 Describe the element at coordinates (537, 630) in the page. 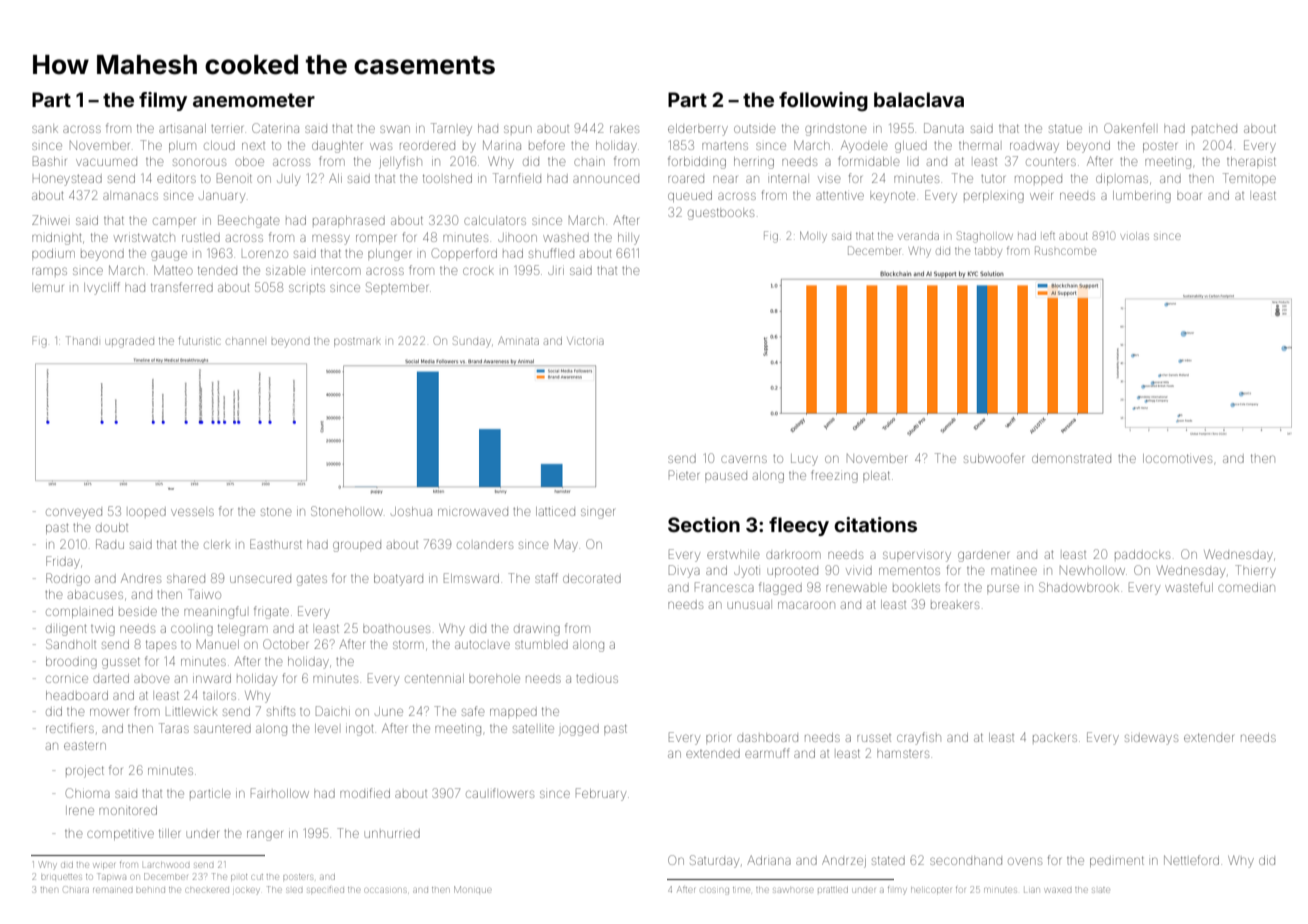

I see `drawing` at that location.
